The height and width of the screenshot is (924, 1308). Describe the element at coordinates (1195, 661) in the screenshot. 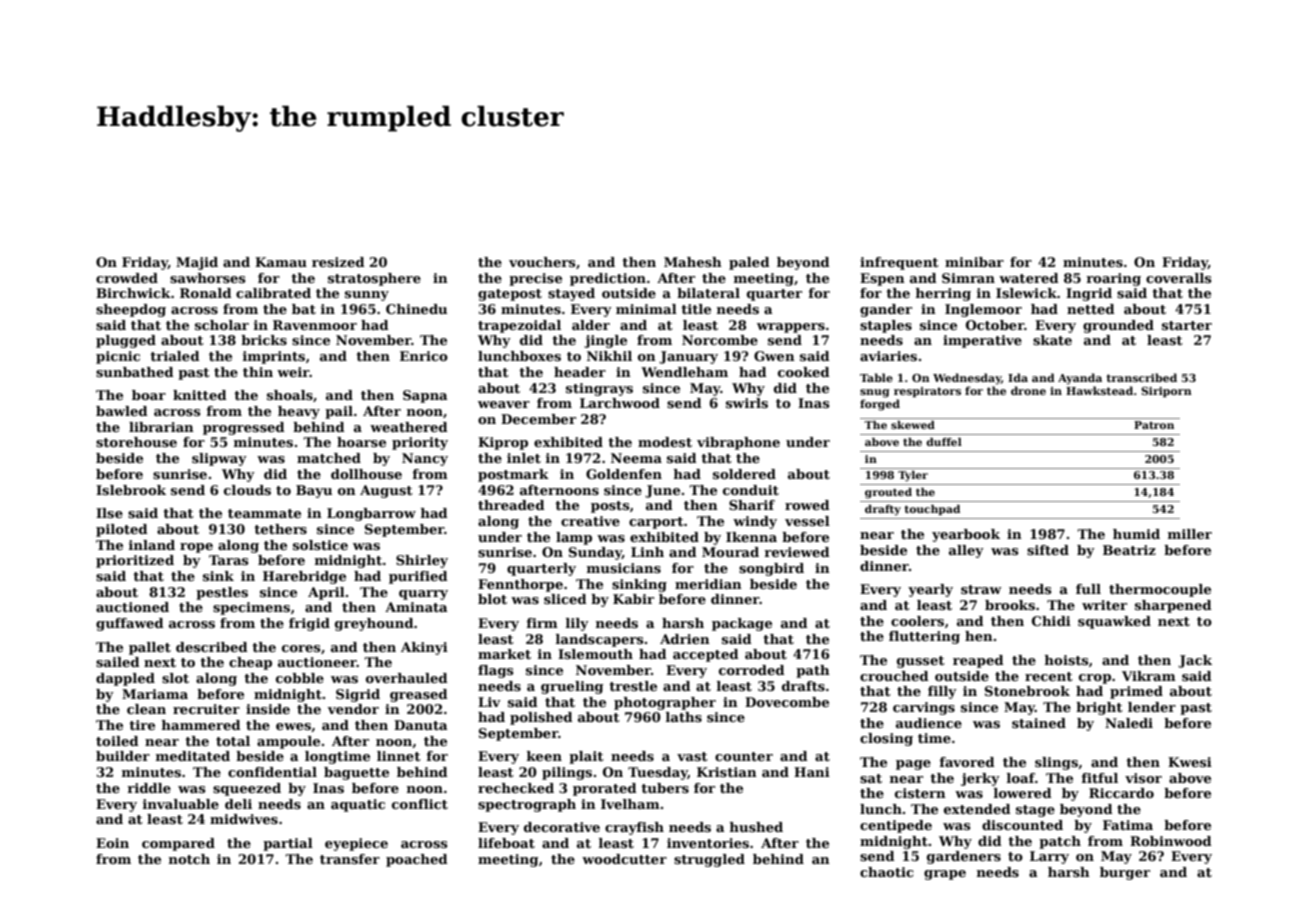

I see `Jack` at that location.
